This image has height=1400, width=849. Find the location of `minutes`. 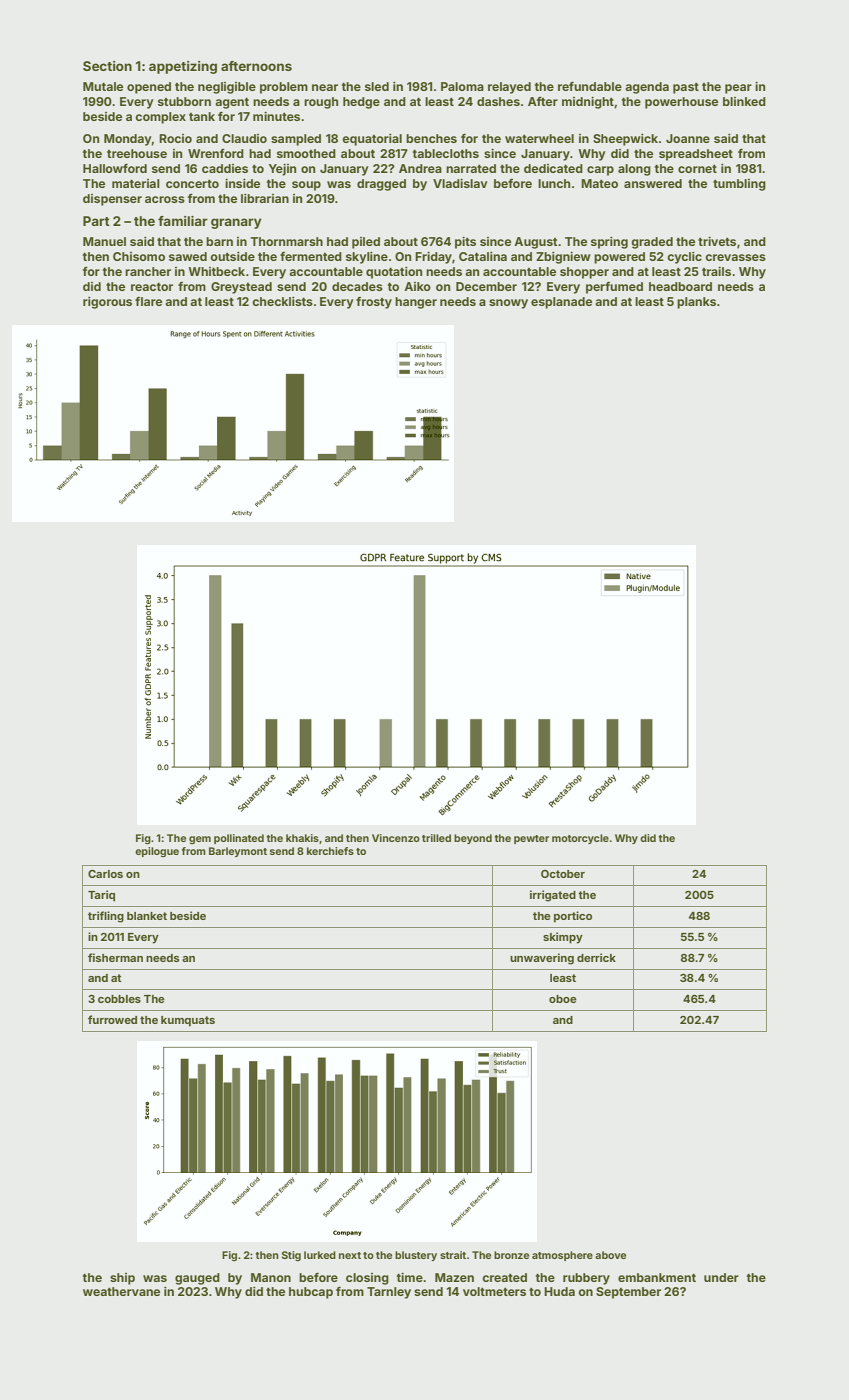

minutes is located at coordinates (276, 116).
